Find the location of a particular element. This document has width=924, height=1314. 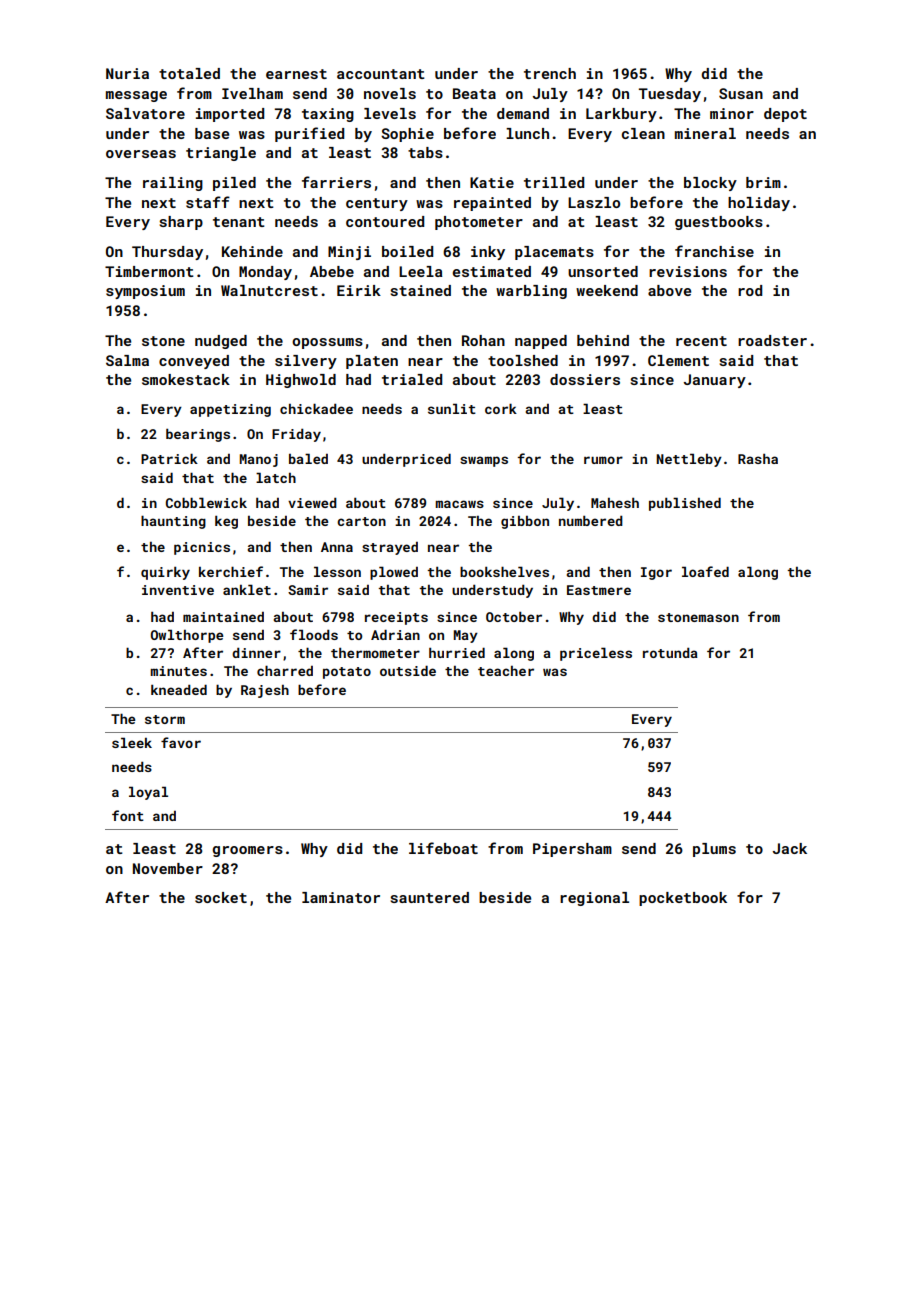

totaled is located at coordinates (189, 73).
